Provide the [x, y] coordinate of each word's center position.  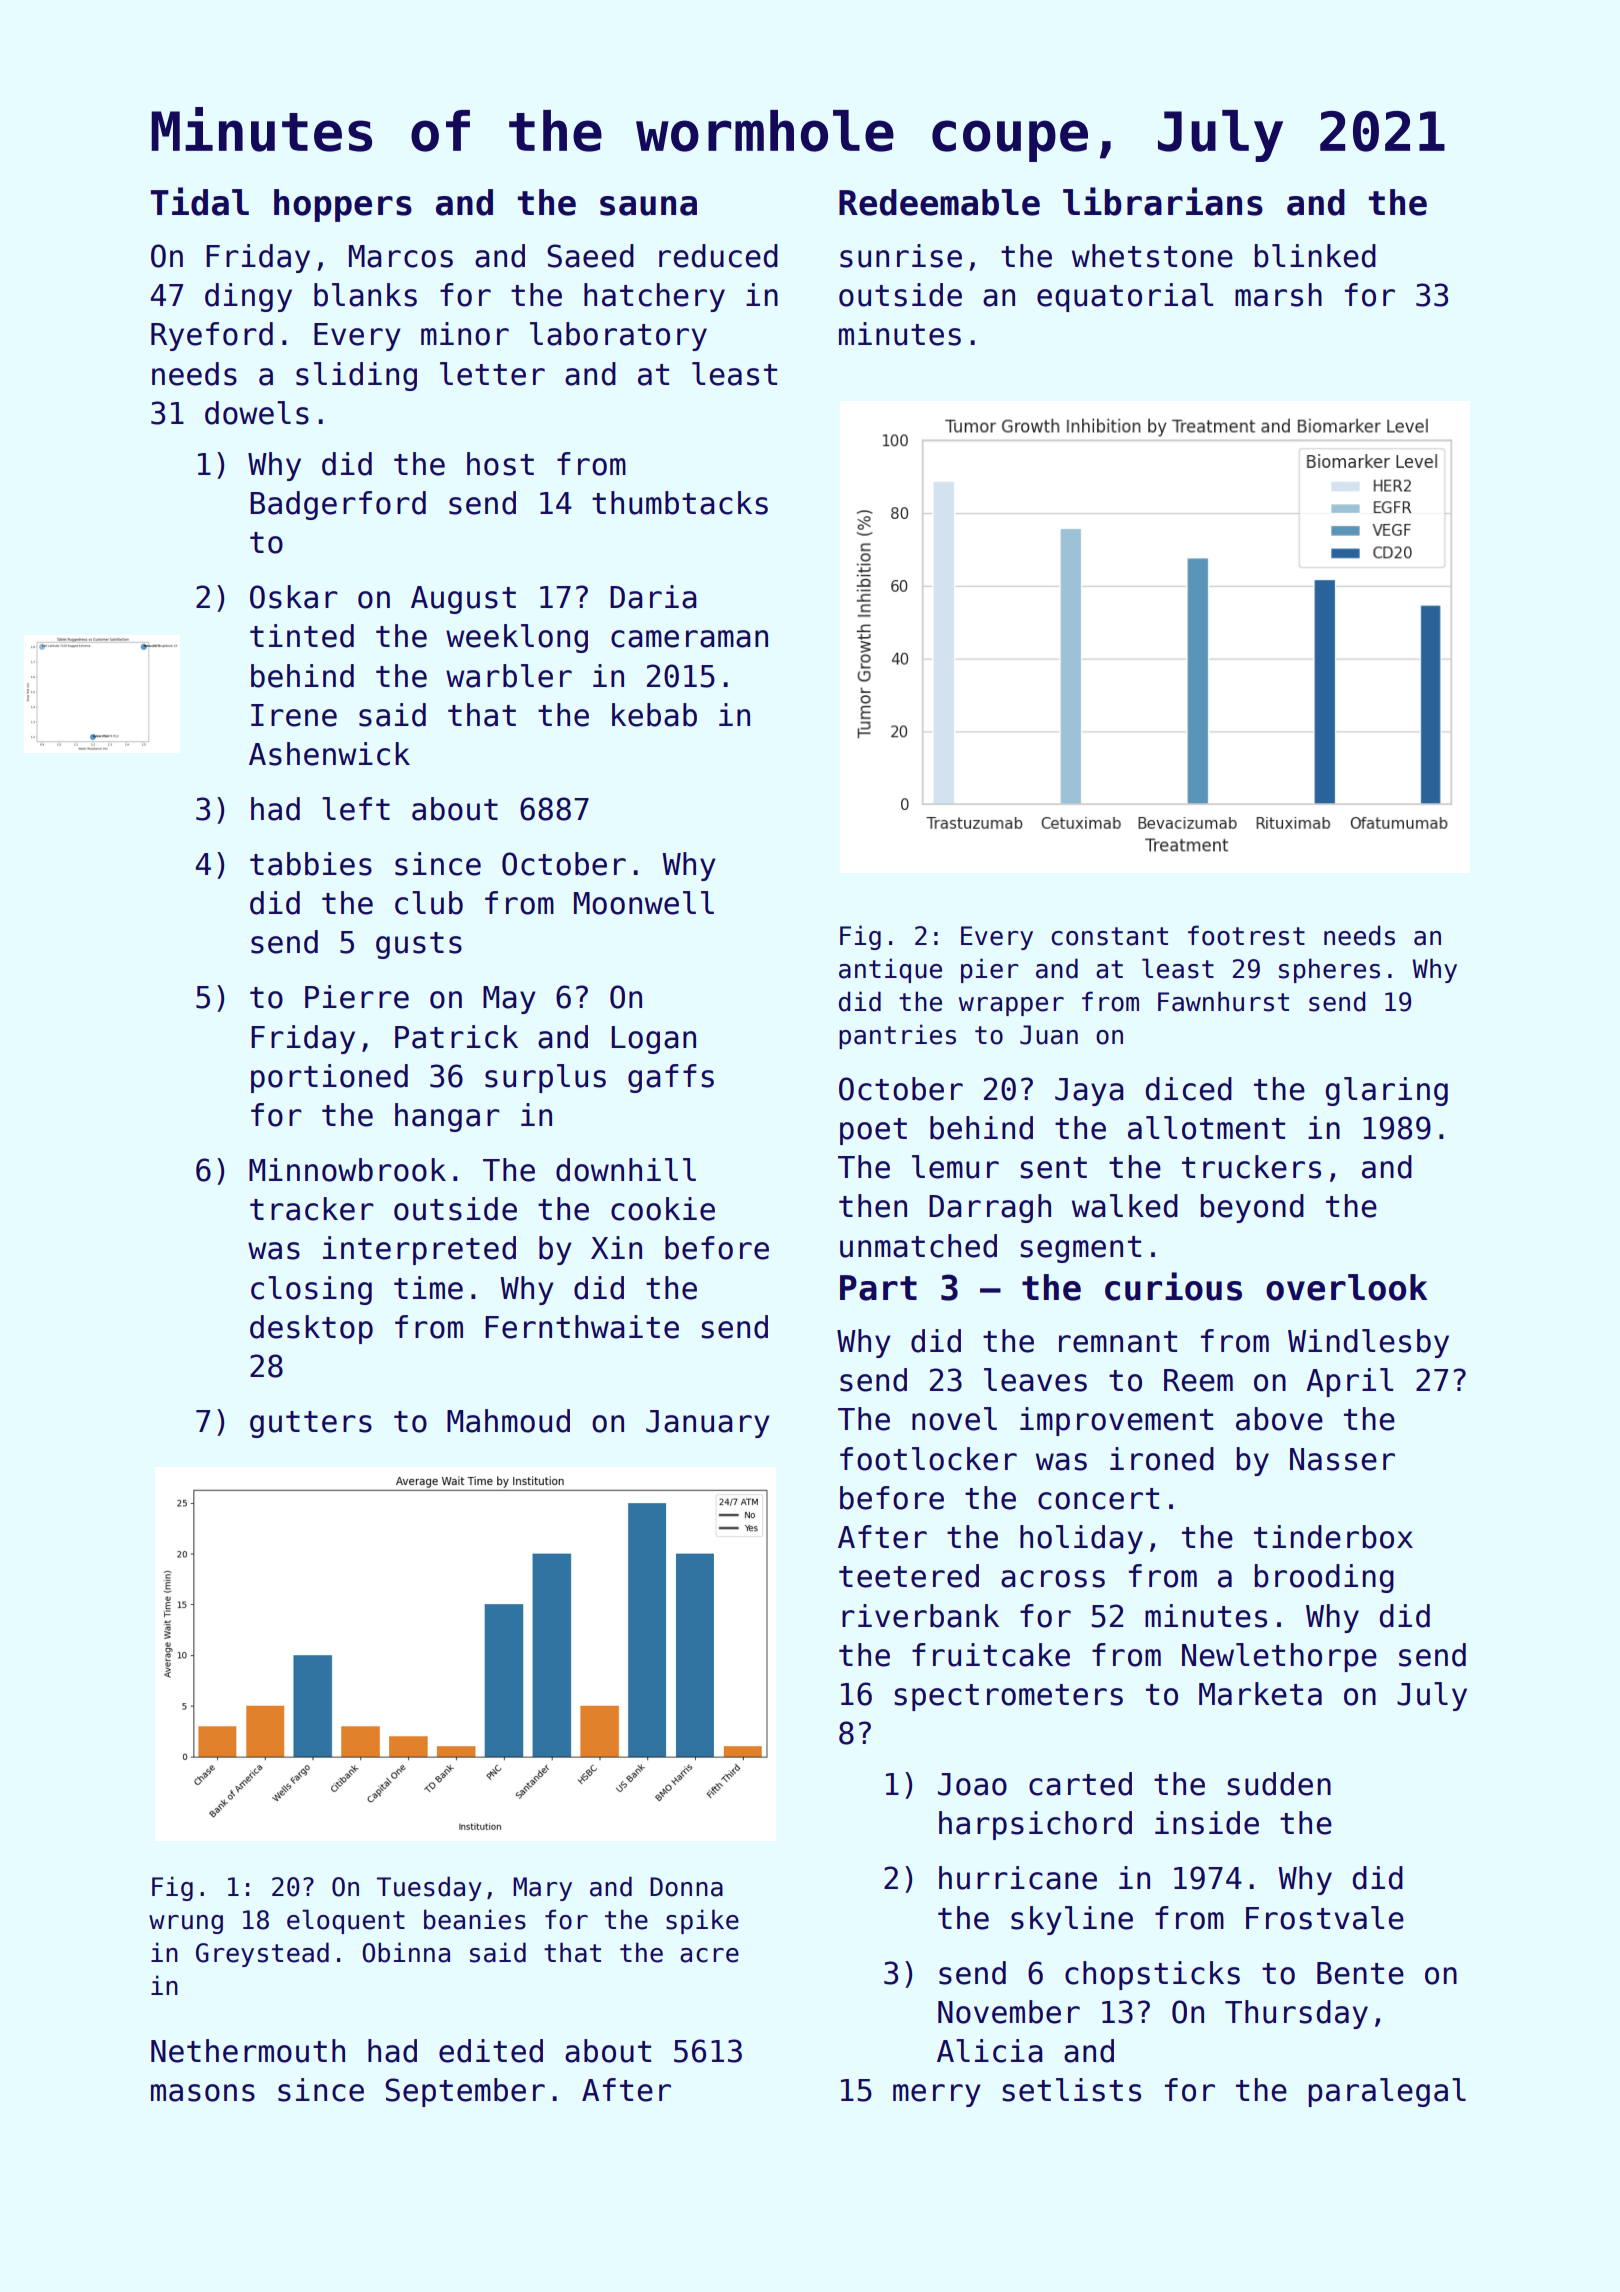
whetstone [1152, 256]
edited [491, 2051]
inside [1207, 1823]
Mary [542, 1889]
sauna [648, 206]
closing [311, 1290]
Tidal [200, 201]
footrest [1246, 935]
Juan [1049, 1035]
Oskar [294, 597]
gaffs [671, 1078]
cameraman [689, 639]
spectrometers [1008, 1697]
